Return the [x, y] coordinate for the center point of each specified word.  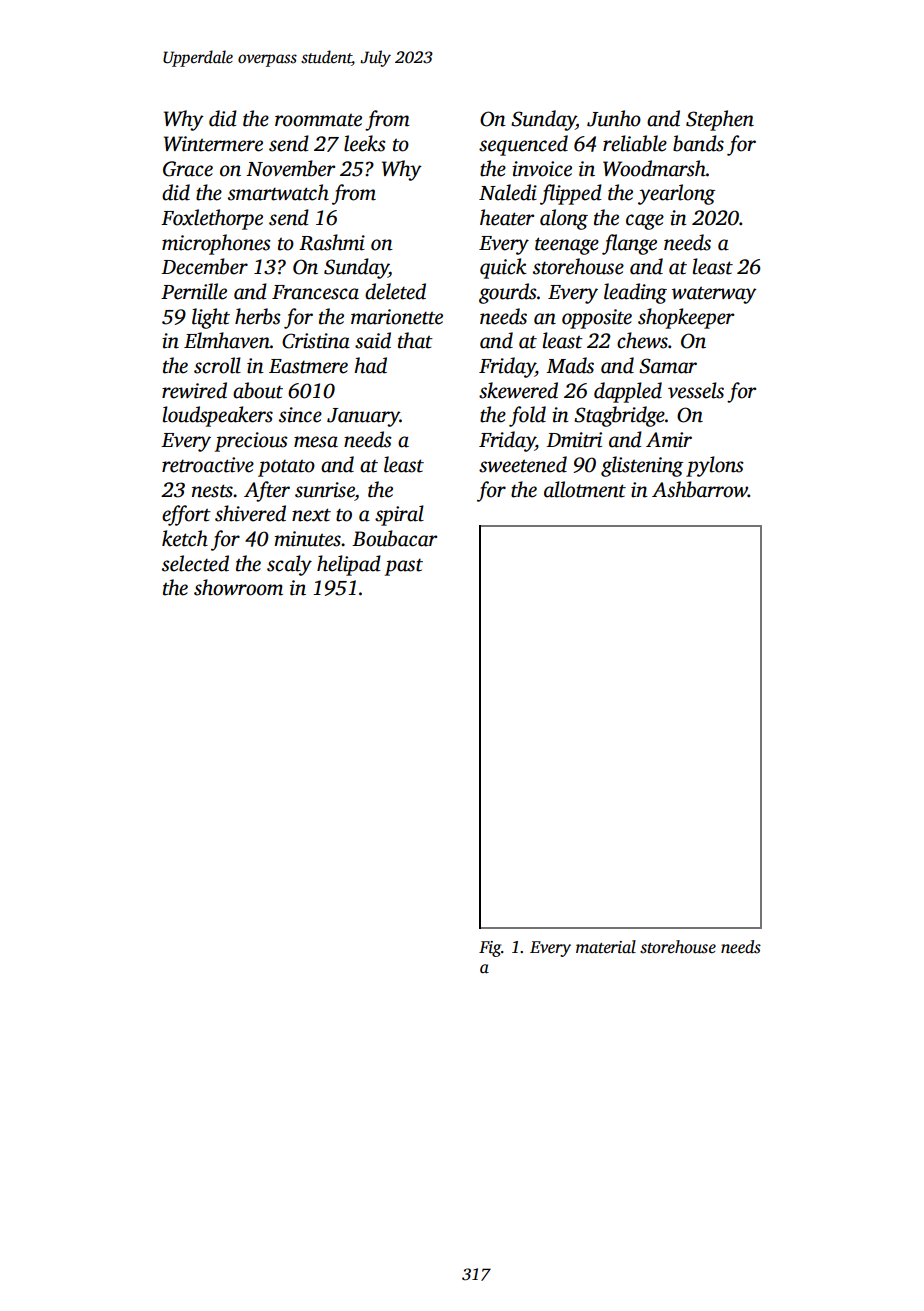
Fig [490, 949]
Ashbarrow [700, 489]
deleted [395, 291]
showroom [238, 587]
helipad [349, 565]
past [404, 567]
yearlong [676, 194]
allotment [585, 489]
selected [195, 563]
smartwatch [278, 192]
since [300, 415]
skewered [518, 390]
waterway [714, 295]
